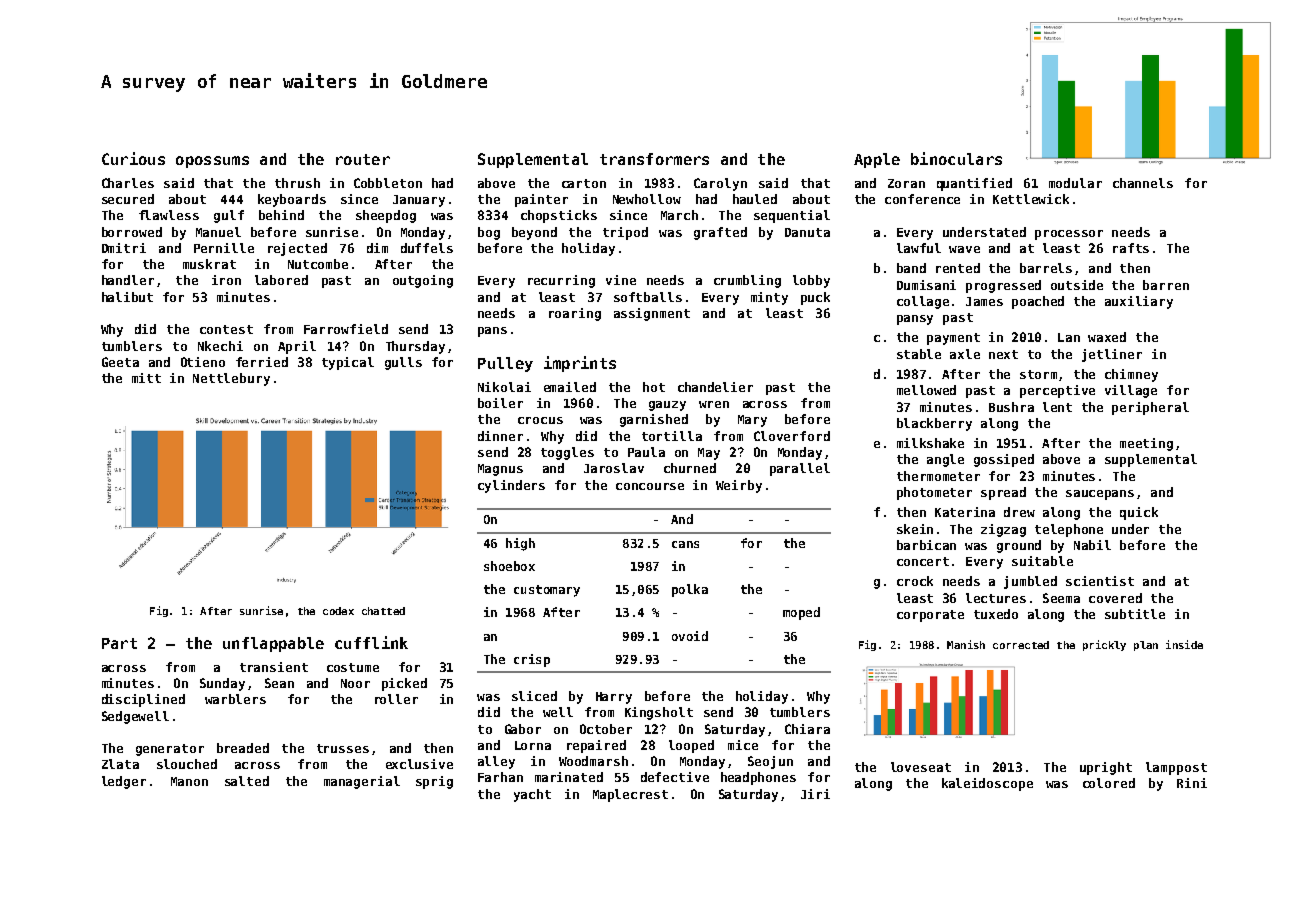  Describe the element at coordinates (755, 199) in the screenshot. I see `hauled` at that location.
